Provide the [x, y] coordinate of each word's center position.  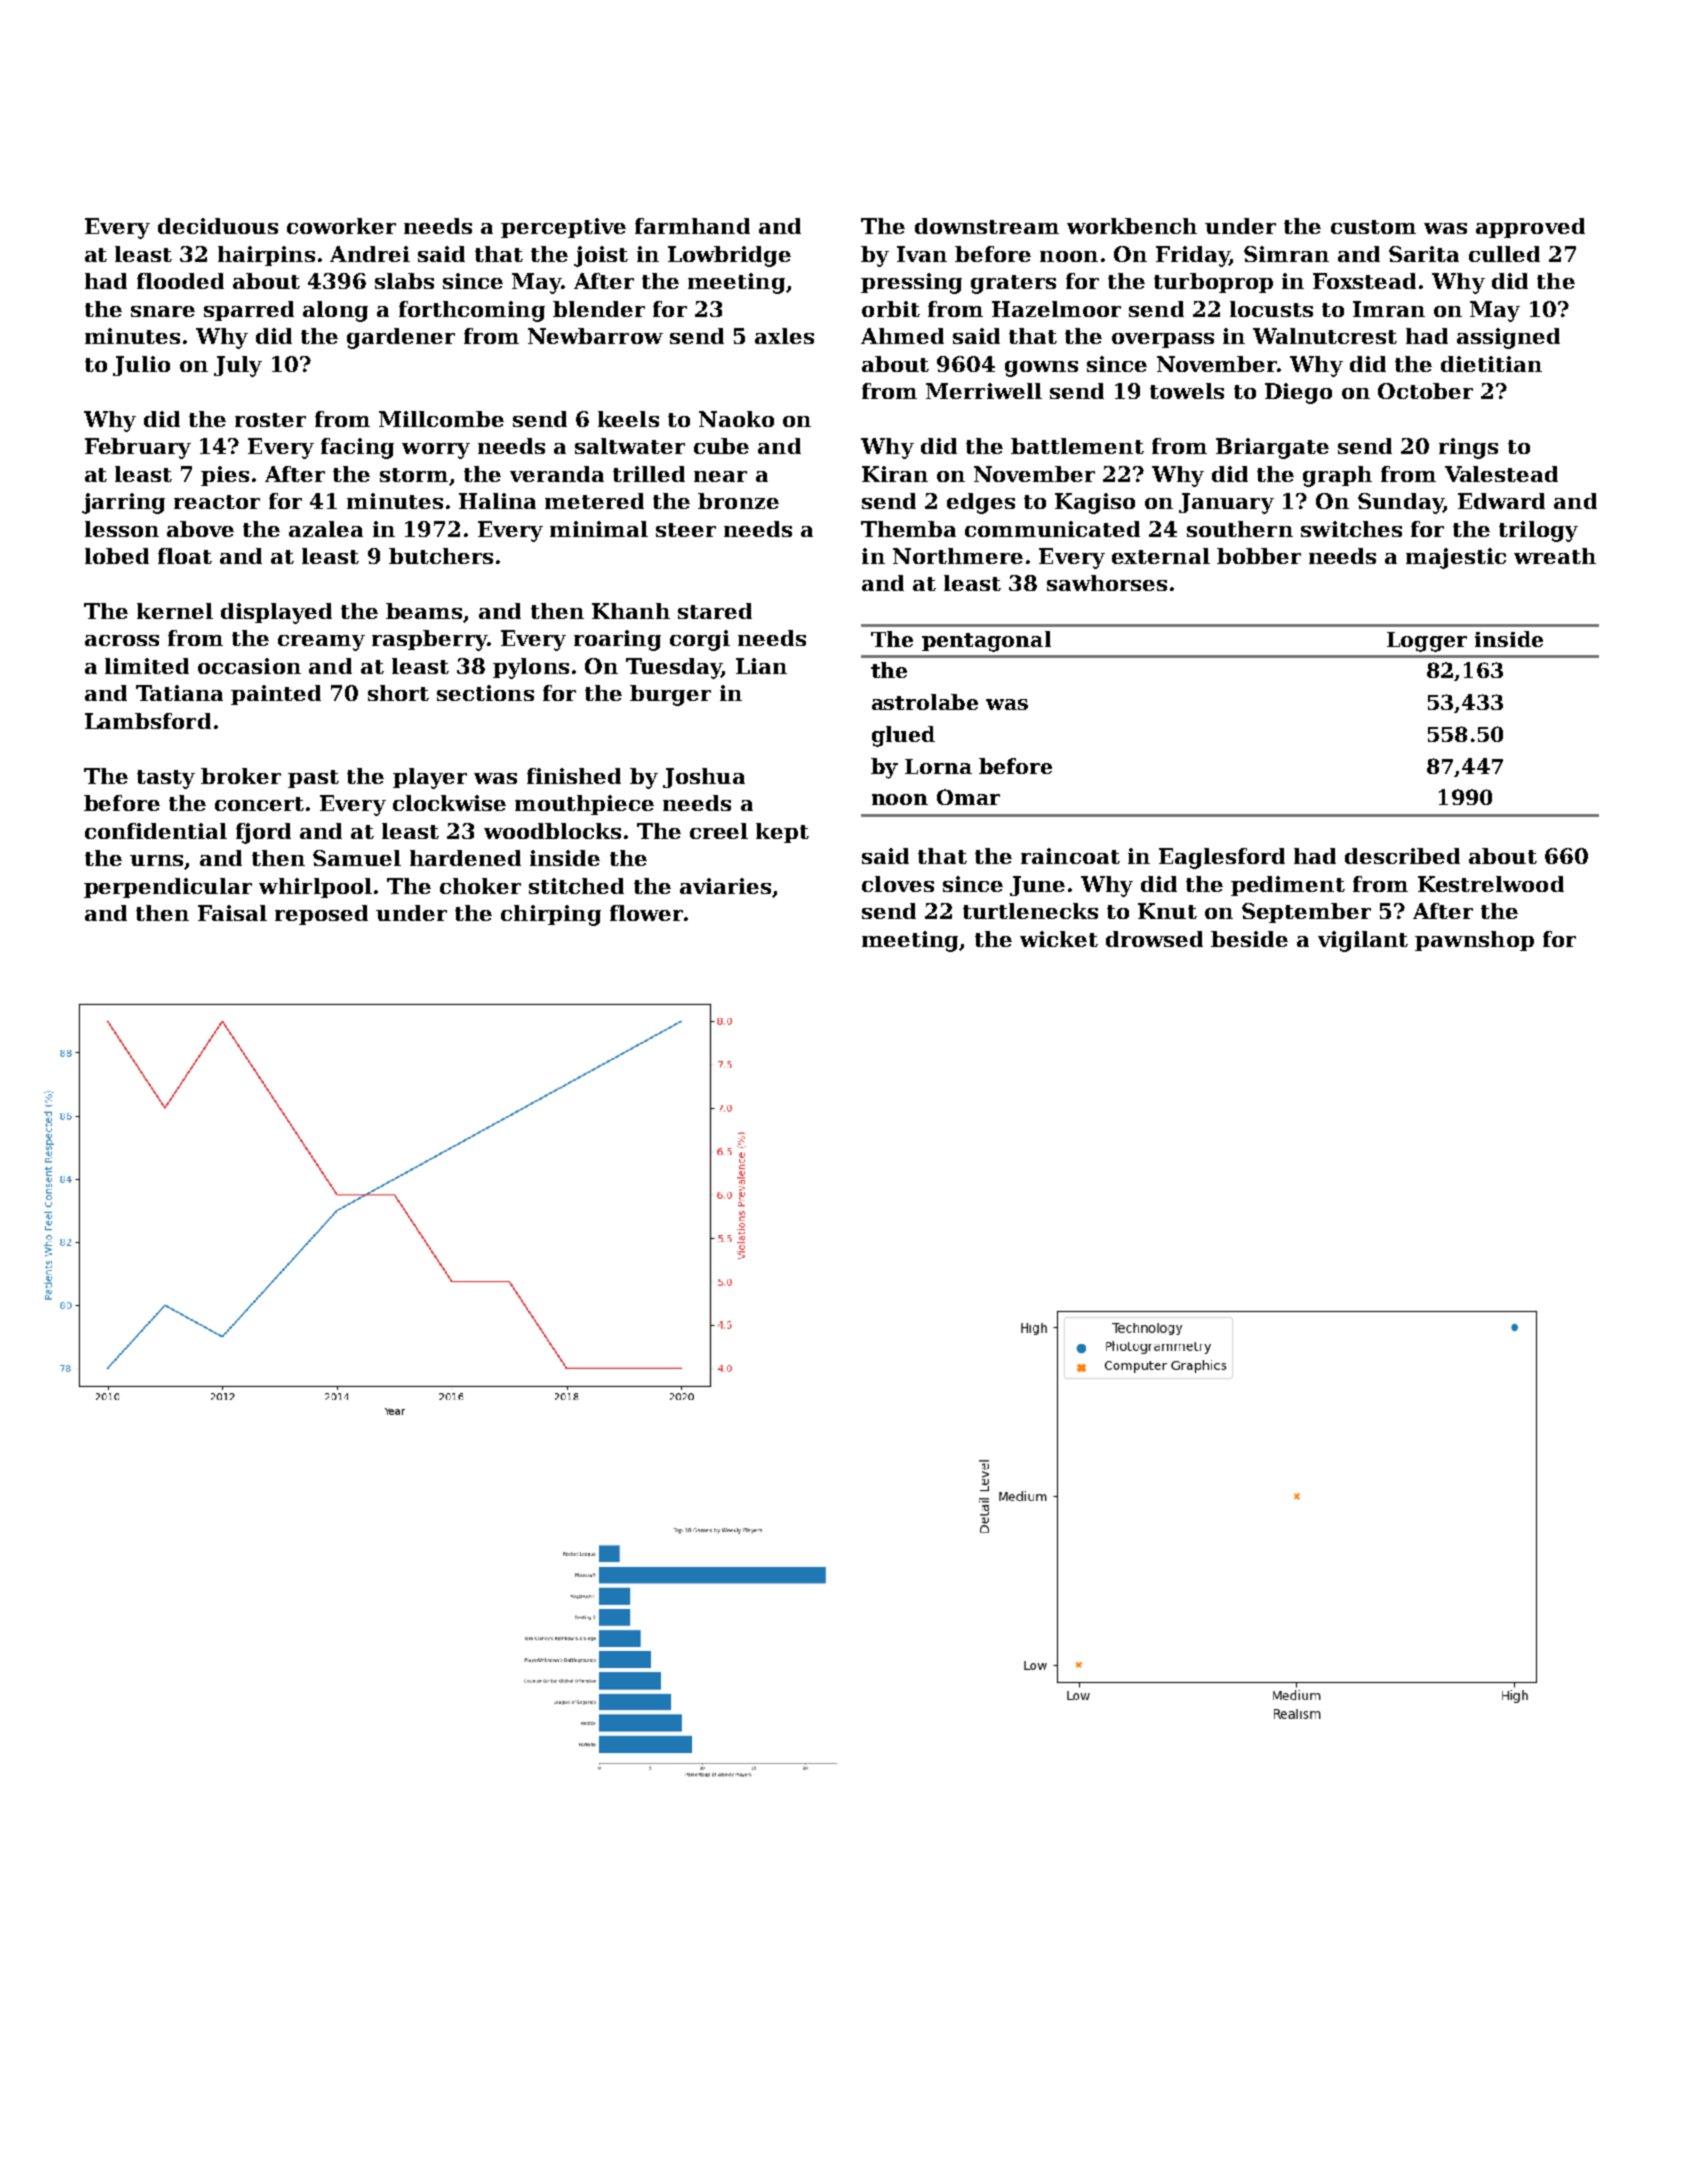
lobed [117, 556]
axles [784, 336]
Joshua [704, 778]
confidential [156, 831]
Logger [1427, 642]
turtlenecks [1030, 911]
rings [1468, 448]
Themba [908, 529]
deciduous [218, 226]
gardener [401, 338]
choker [480, 886]
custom [1373, 227]
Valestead [1501, 474]
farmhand [692, 226]
